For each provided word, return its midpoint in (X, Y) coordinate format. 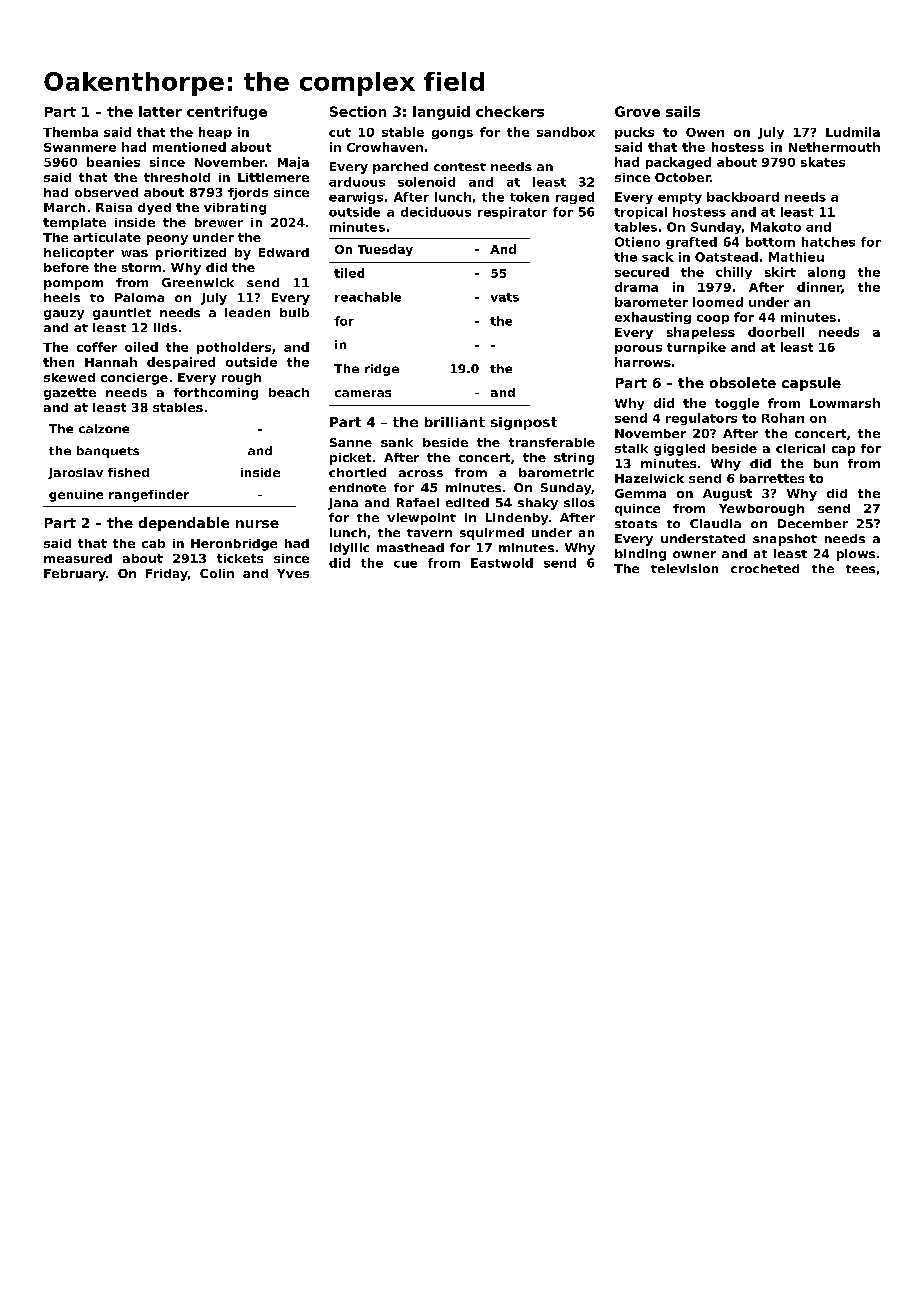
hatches (828, 242)
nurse (257, 524)
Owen (705, 132)
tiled (349, 273)
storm (141, 267)
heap (215, 133)
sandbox (566, 132)
